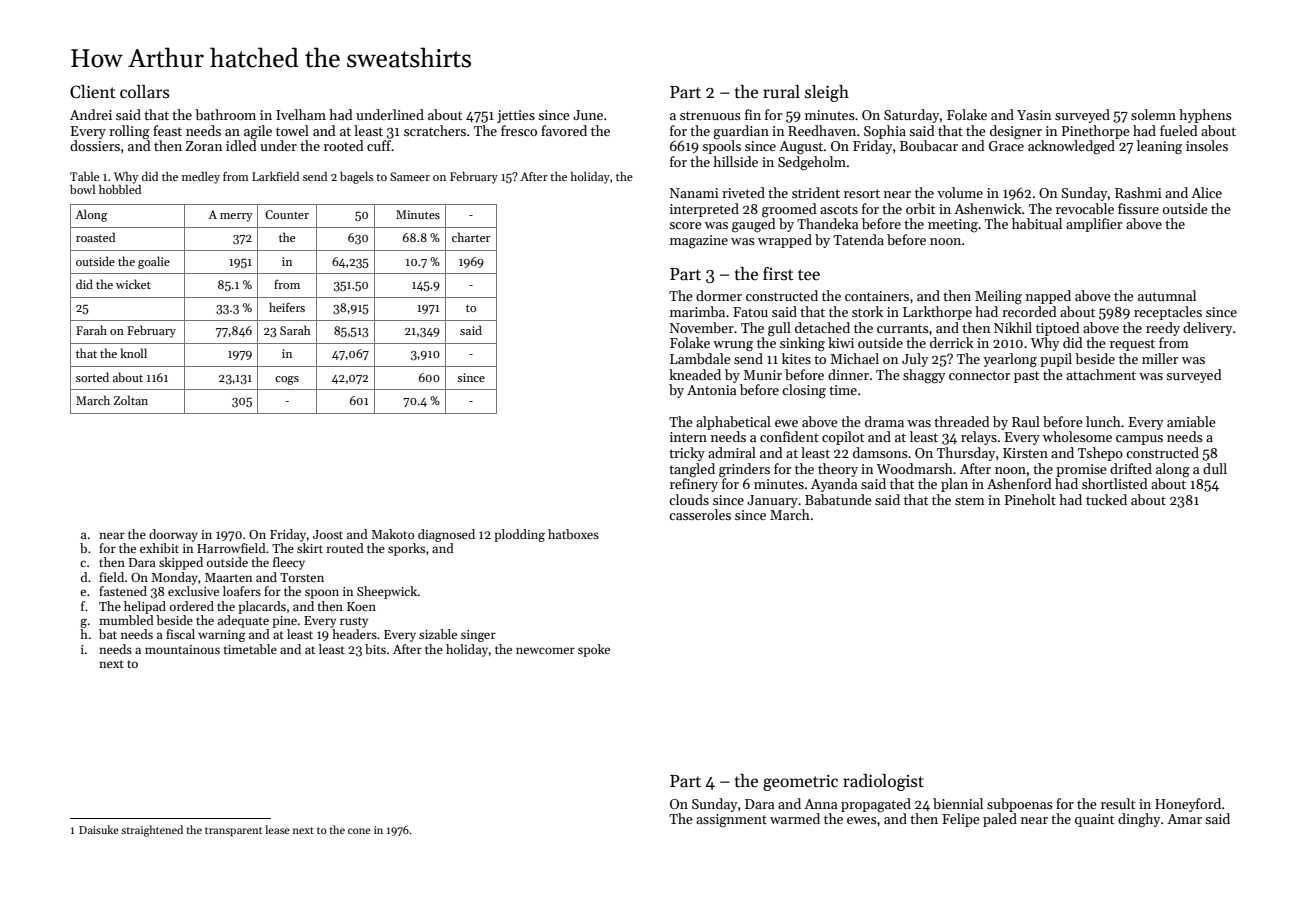 Image resolution: width=1308 pixels, height=924 pixels. I want to click on result, so click(1118, 803).
